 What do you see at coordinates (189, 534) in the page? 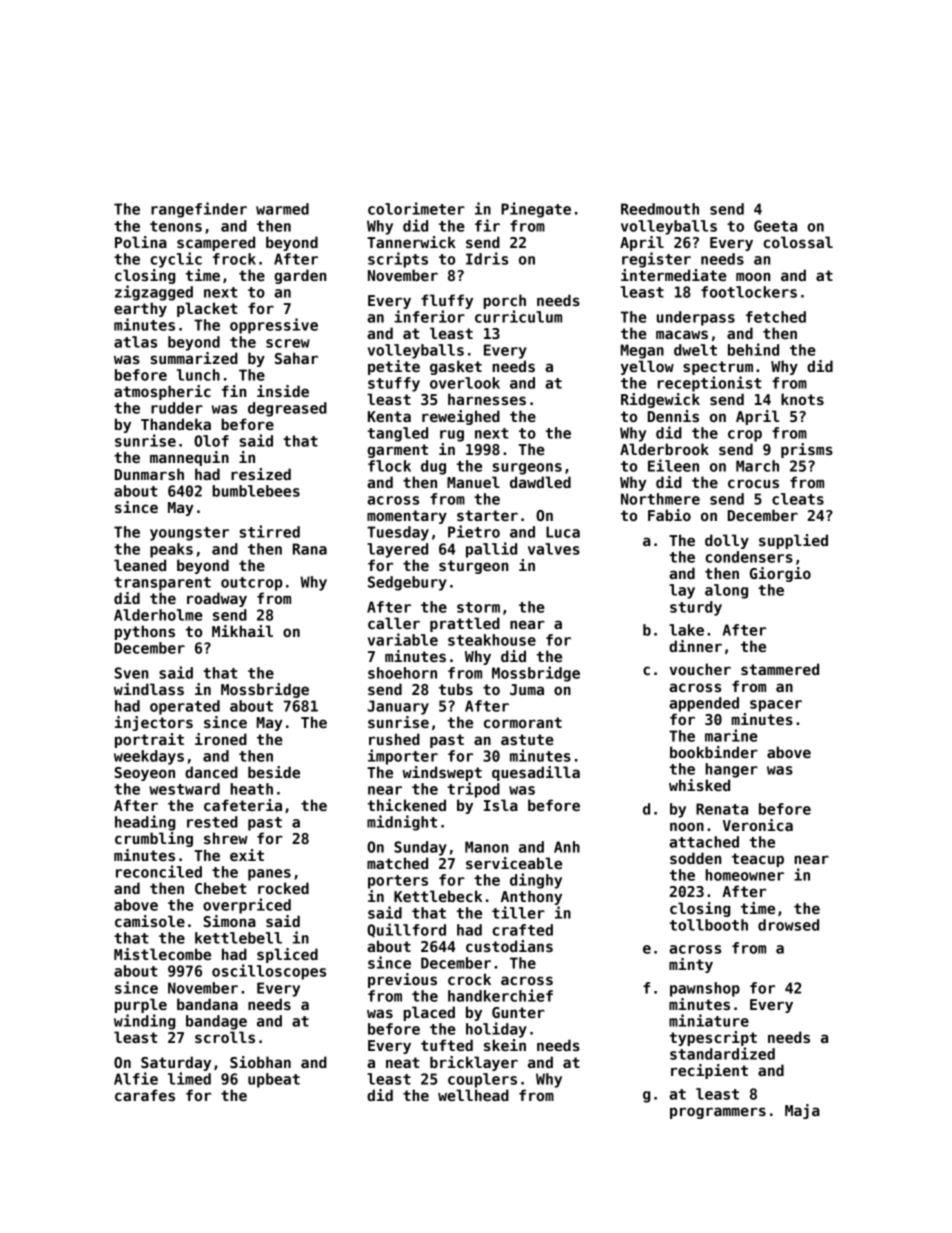
I see `youngster` at bounding box center [189, 534].
